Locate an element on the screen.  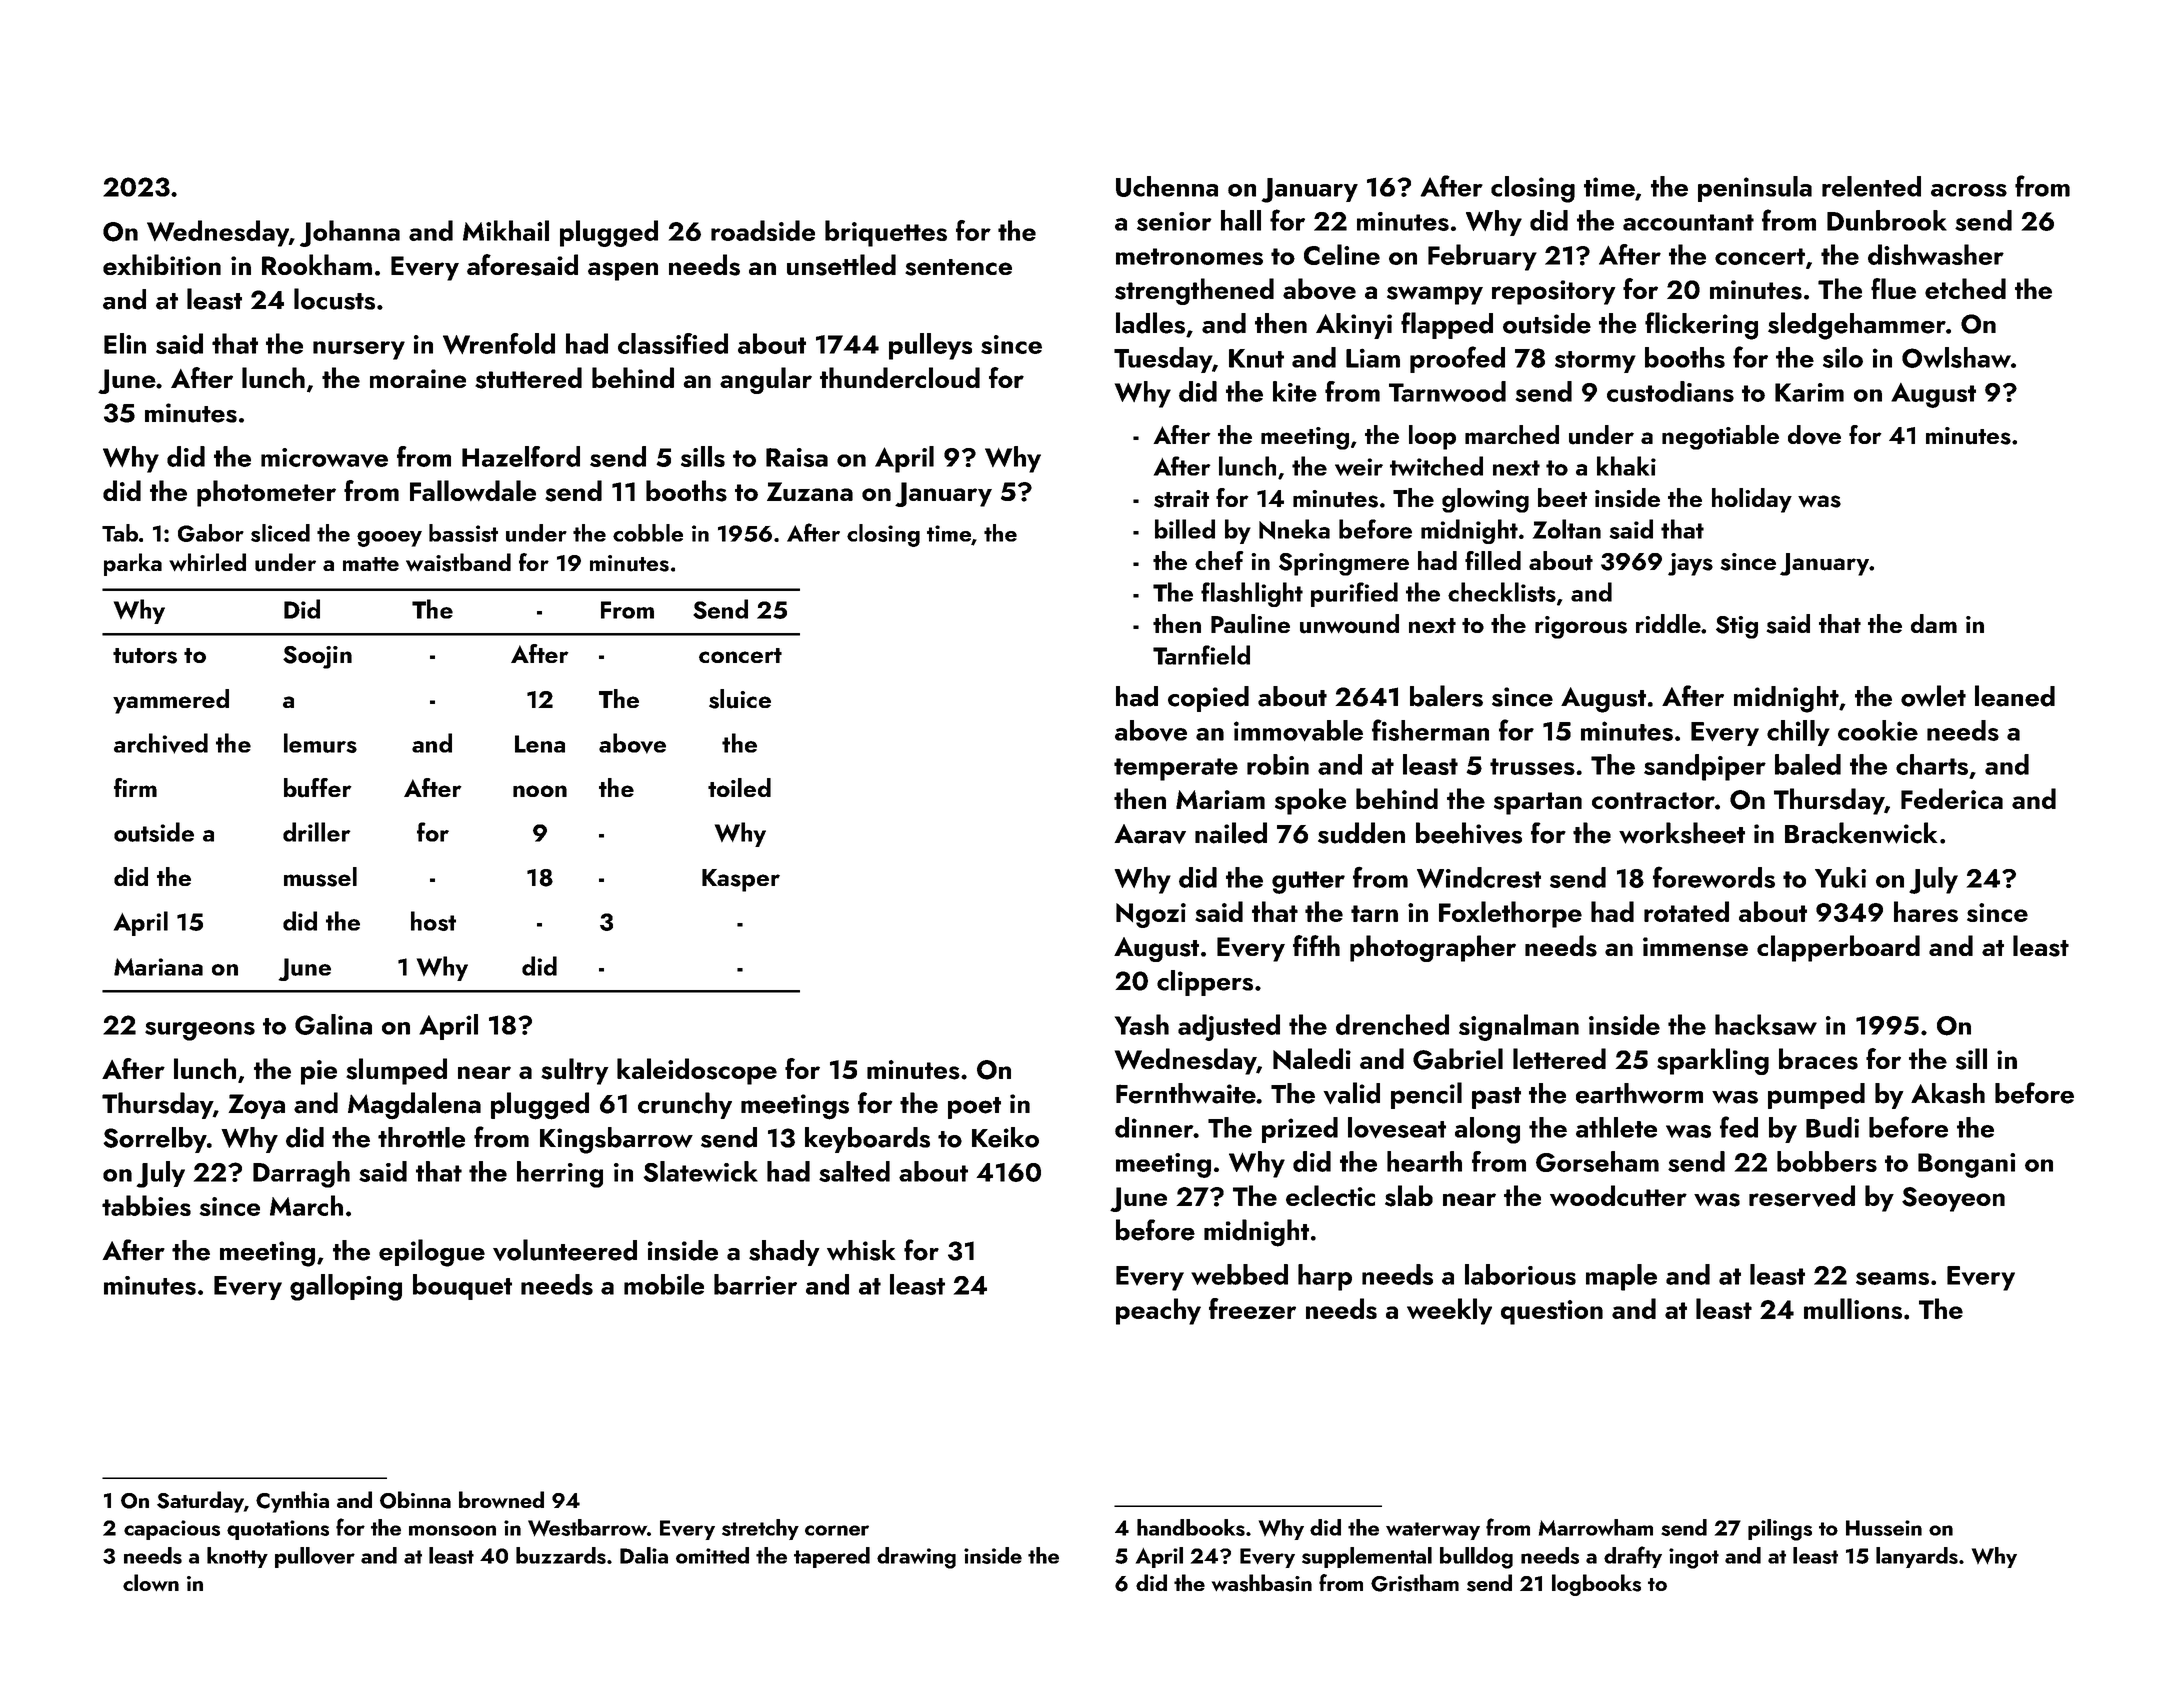
clown is located at coordinates (151, 1582).
